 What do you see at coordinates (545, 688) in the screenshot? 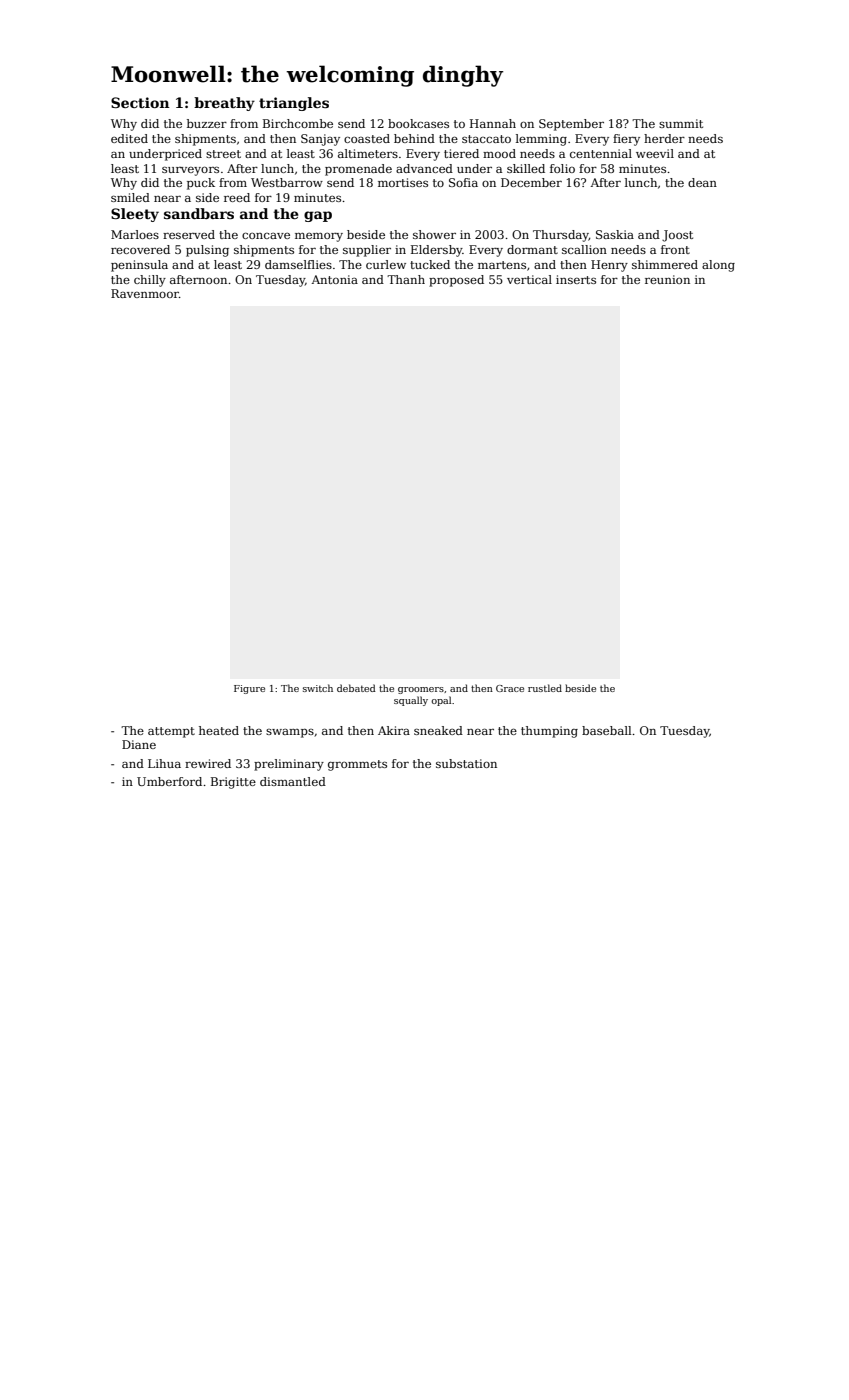
I see `rustled` at bounding box center [545, 688].
